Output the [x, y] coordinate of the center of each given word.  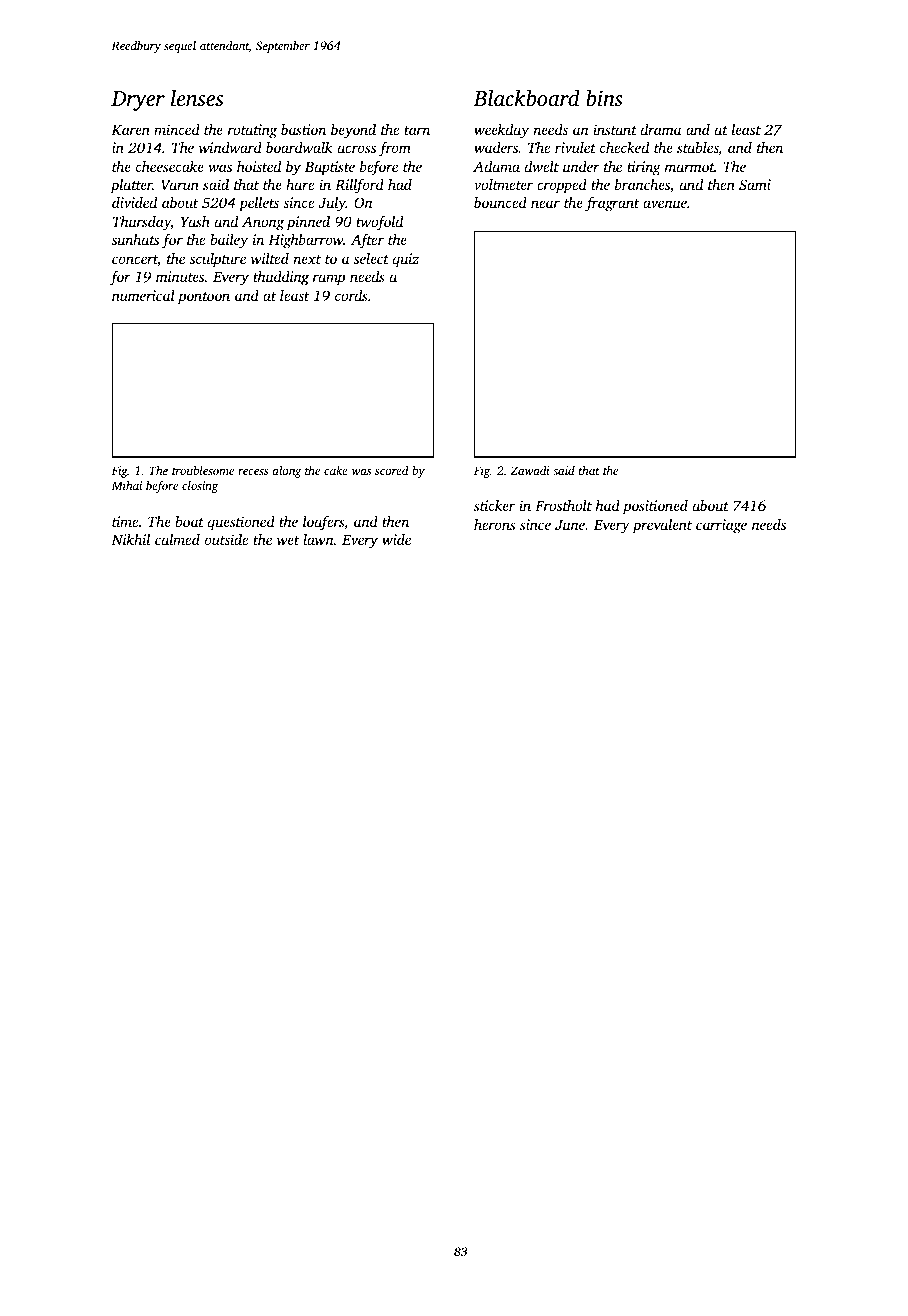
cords [351, 295]
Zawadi [530, 470]
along [286, 471]
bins [604, 97]
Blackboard [526, 97]
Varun [180, 185]
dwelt [542, 166]
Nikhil [130, 539]
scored [392, 470]
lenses [197, 97]
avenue [665, 204]
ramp [329, 280]
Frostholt [563, 505]
